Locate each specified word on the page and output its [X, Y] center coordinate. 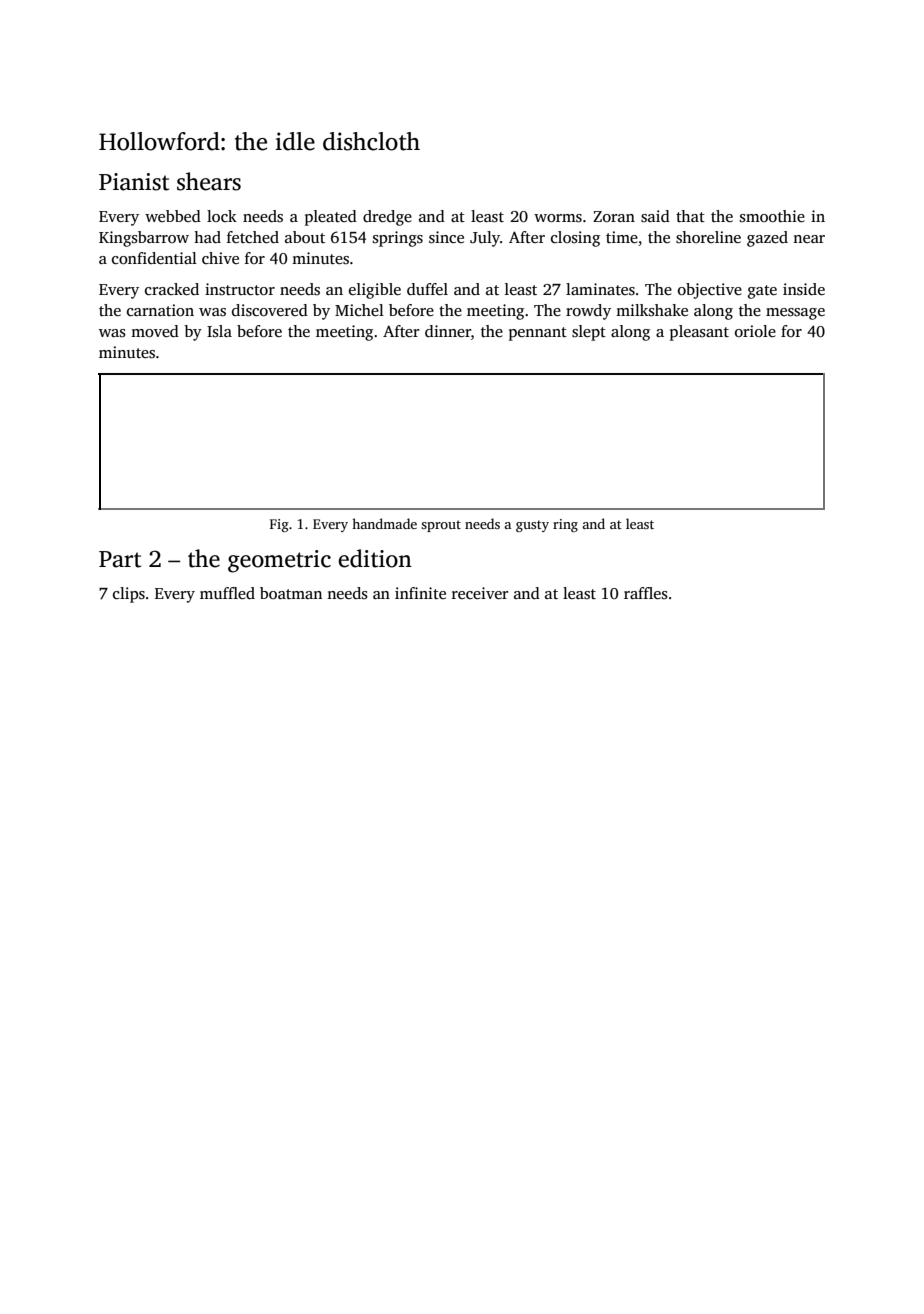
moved [155, 331]
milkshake [652, 310]
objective [710, 291]
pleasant [699, 333]
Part [120, 559]
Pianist [134, 182]
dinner [448, 331]
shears [209, 181]
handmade [384, 523]
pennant [538, 334]
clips [129, 595]
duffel [427, 289]
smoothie [772, 216]
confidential [154, 258]
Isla [219, 331]
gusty [532, 526]
